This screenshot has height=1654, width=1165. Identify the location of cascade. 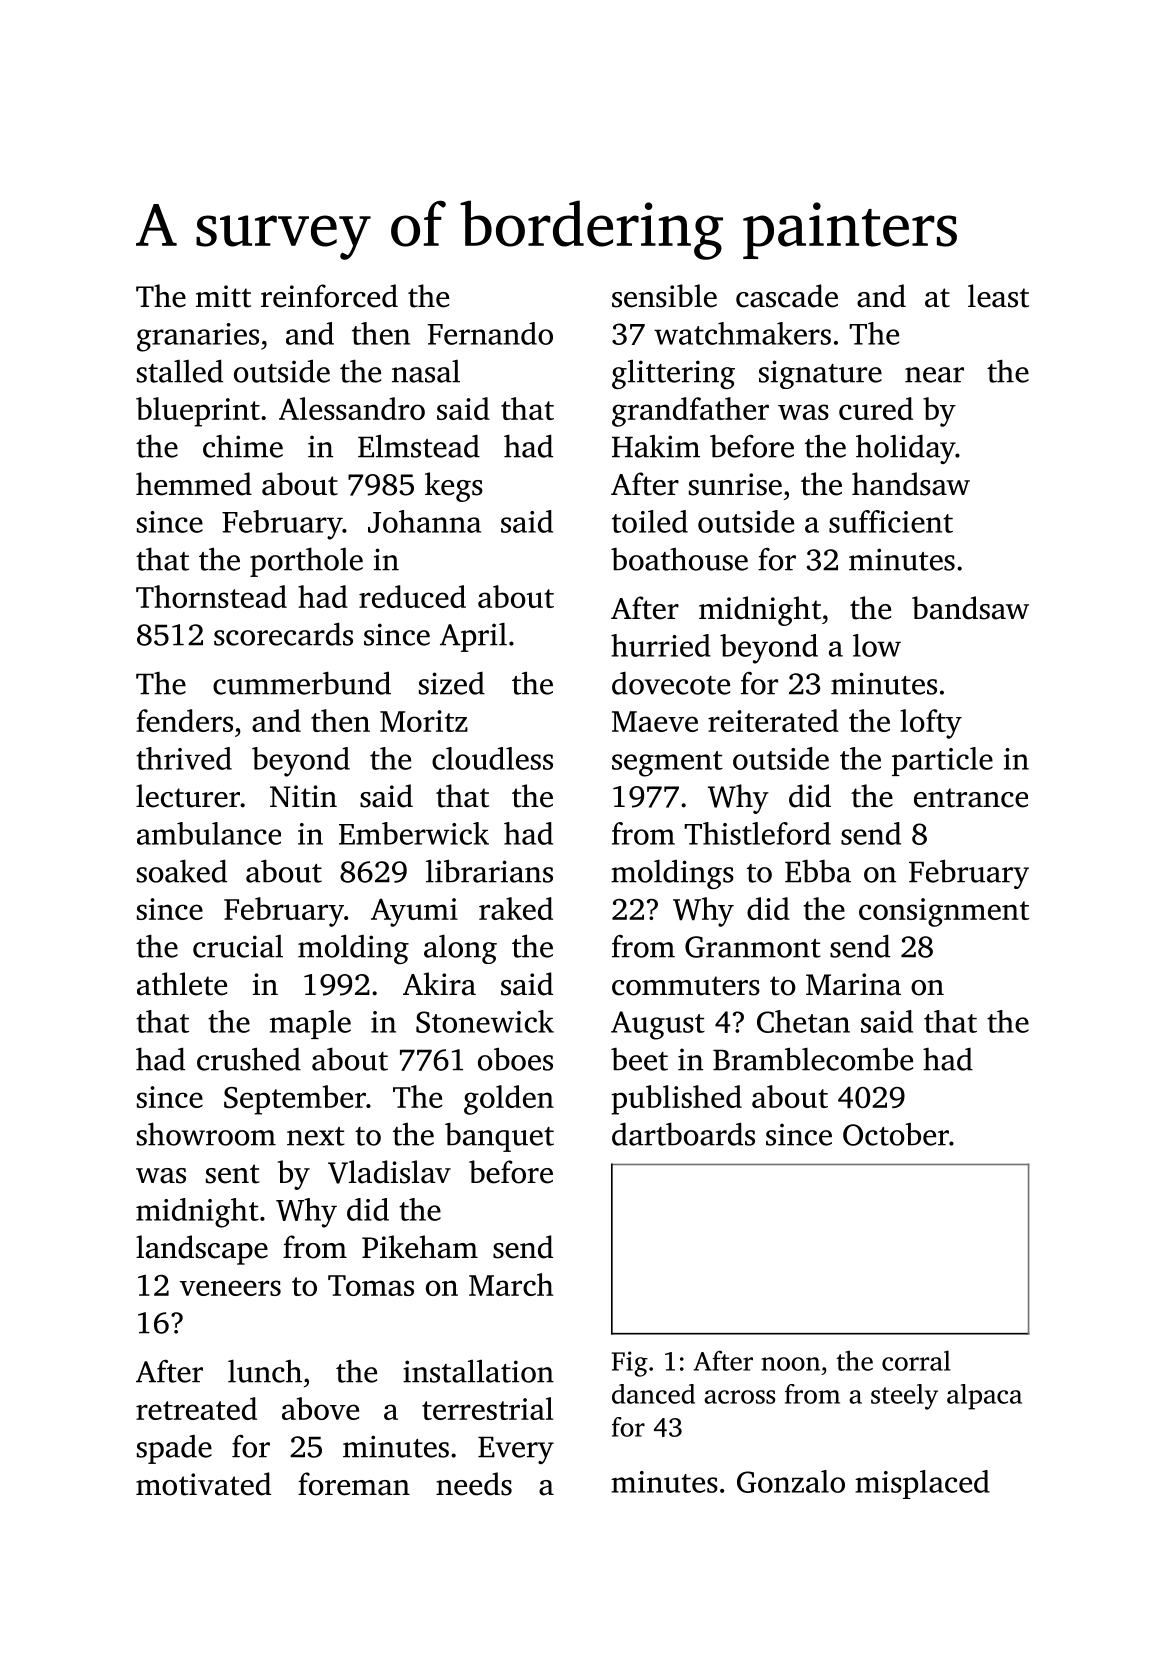
(787, 296).
